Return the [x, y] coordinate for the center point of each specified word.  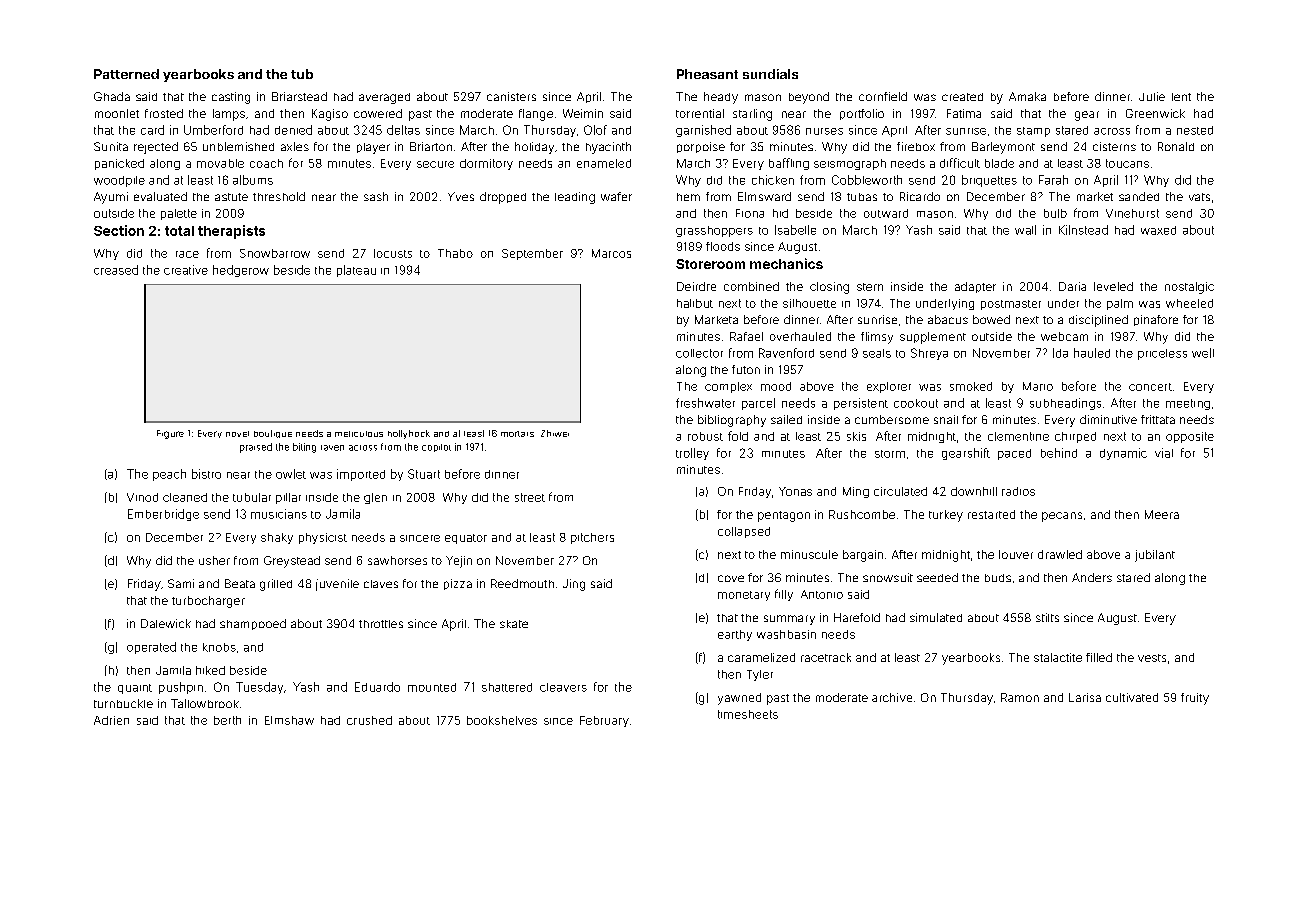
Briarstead [299, 96]
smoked [971, 386]
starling [752, 115]
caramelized [761, 657]
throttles [381, 624]
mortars [517, 434]
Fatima [964, 113]
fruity [1195, 699]
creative [186, 270]
